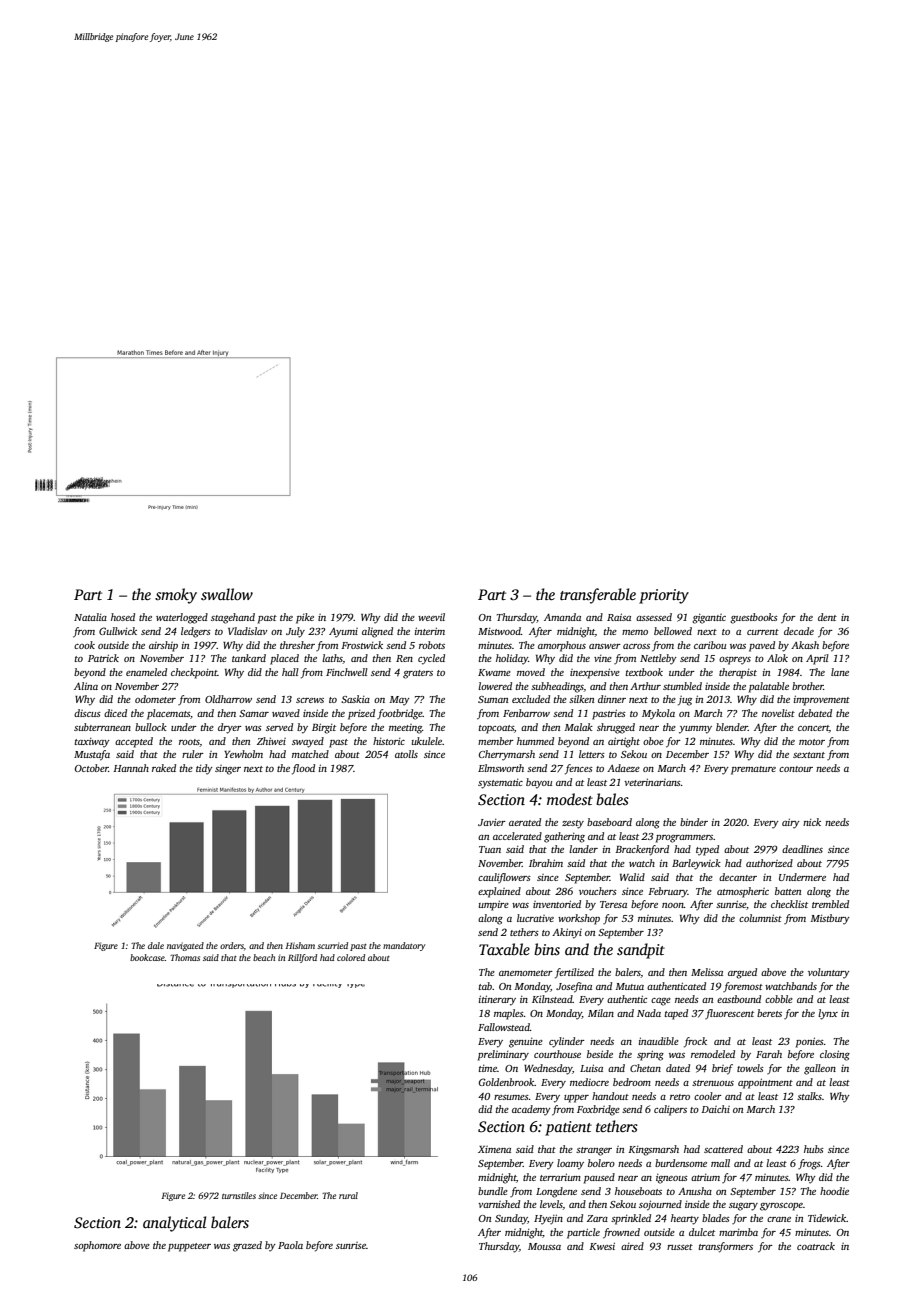  What do you see at coordinates (204, 769) in the screenshot?
I see `tidy` at bounding box center [204, 769].
